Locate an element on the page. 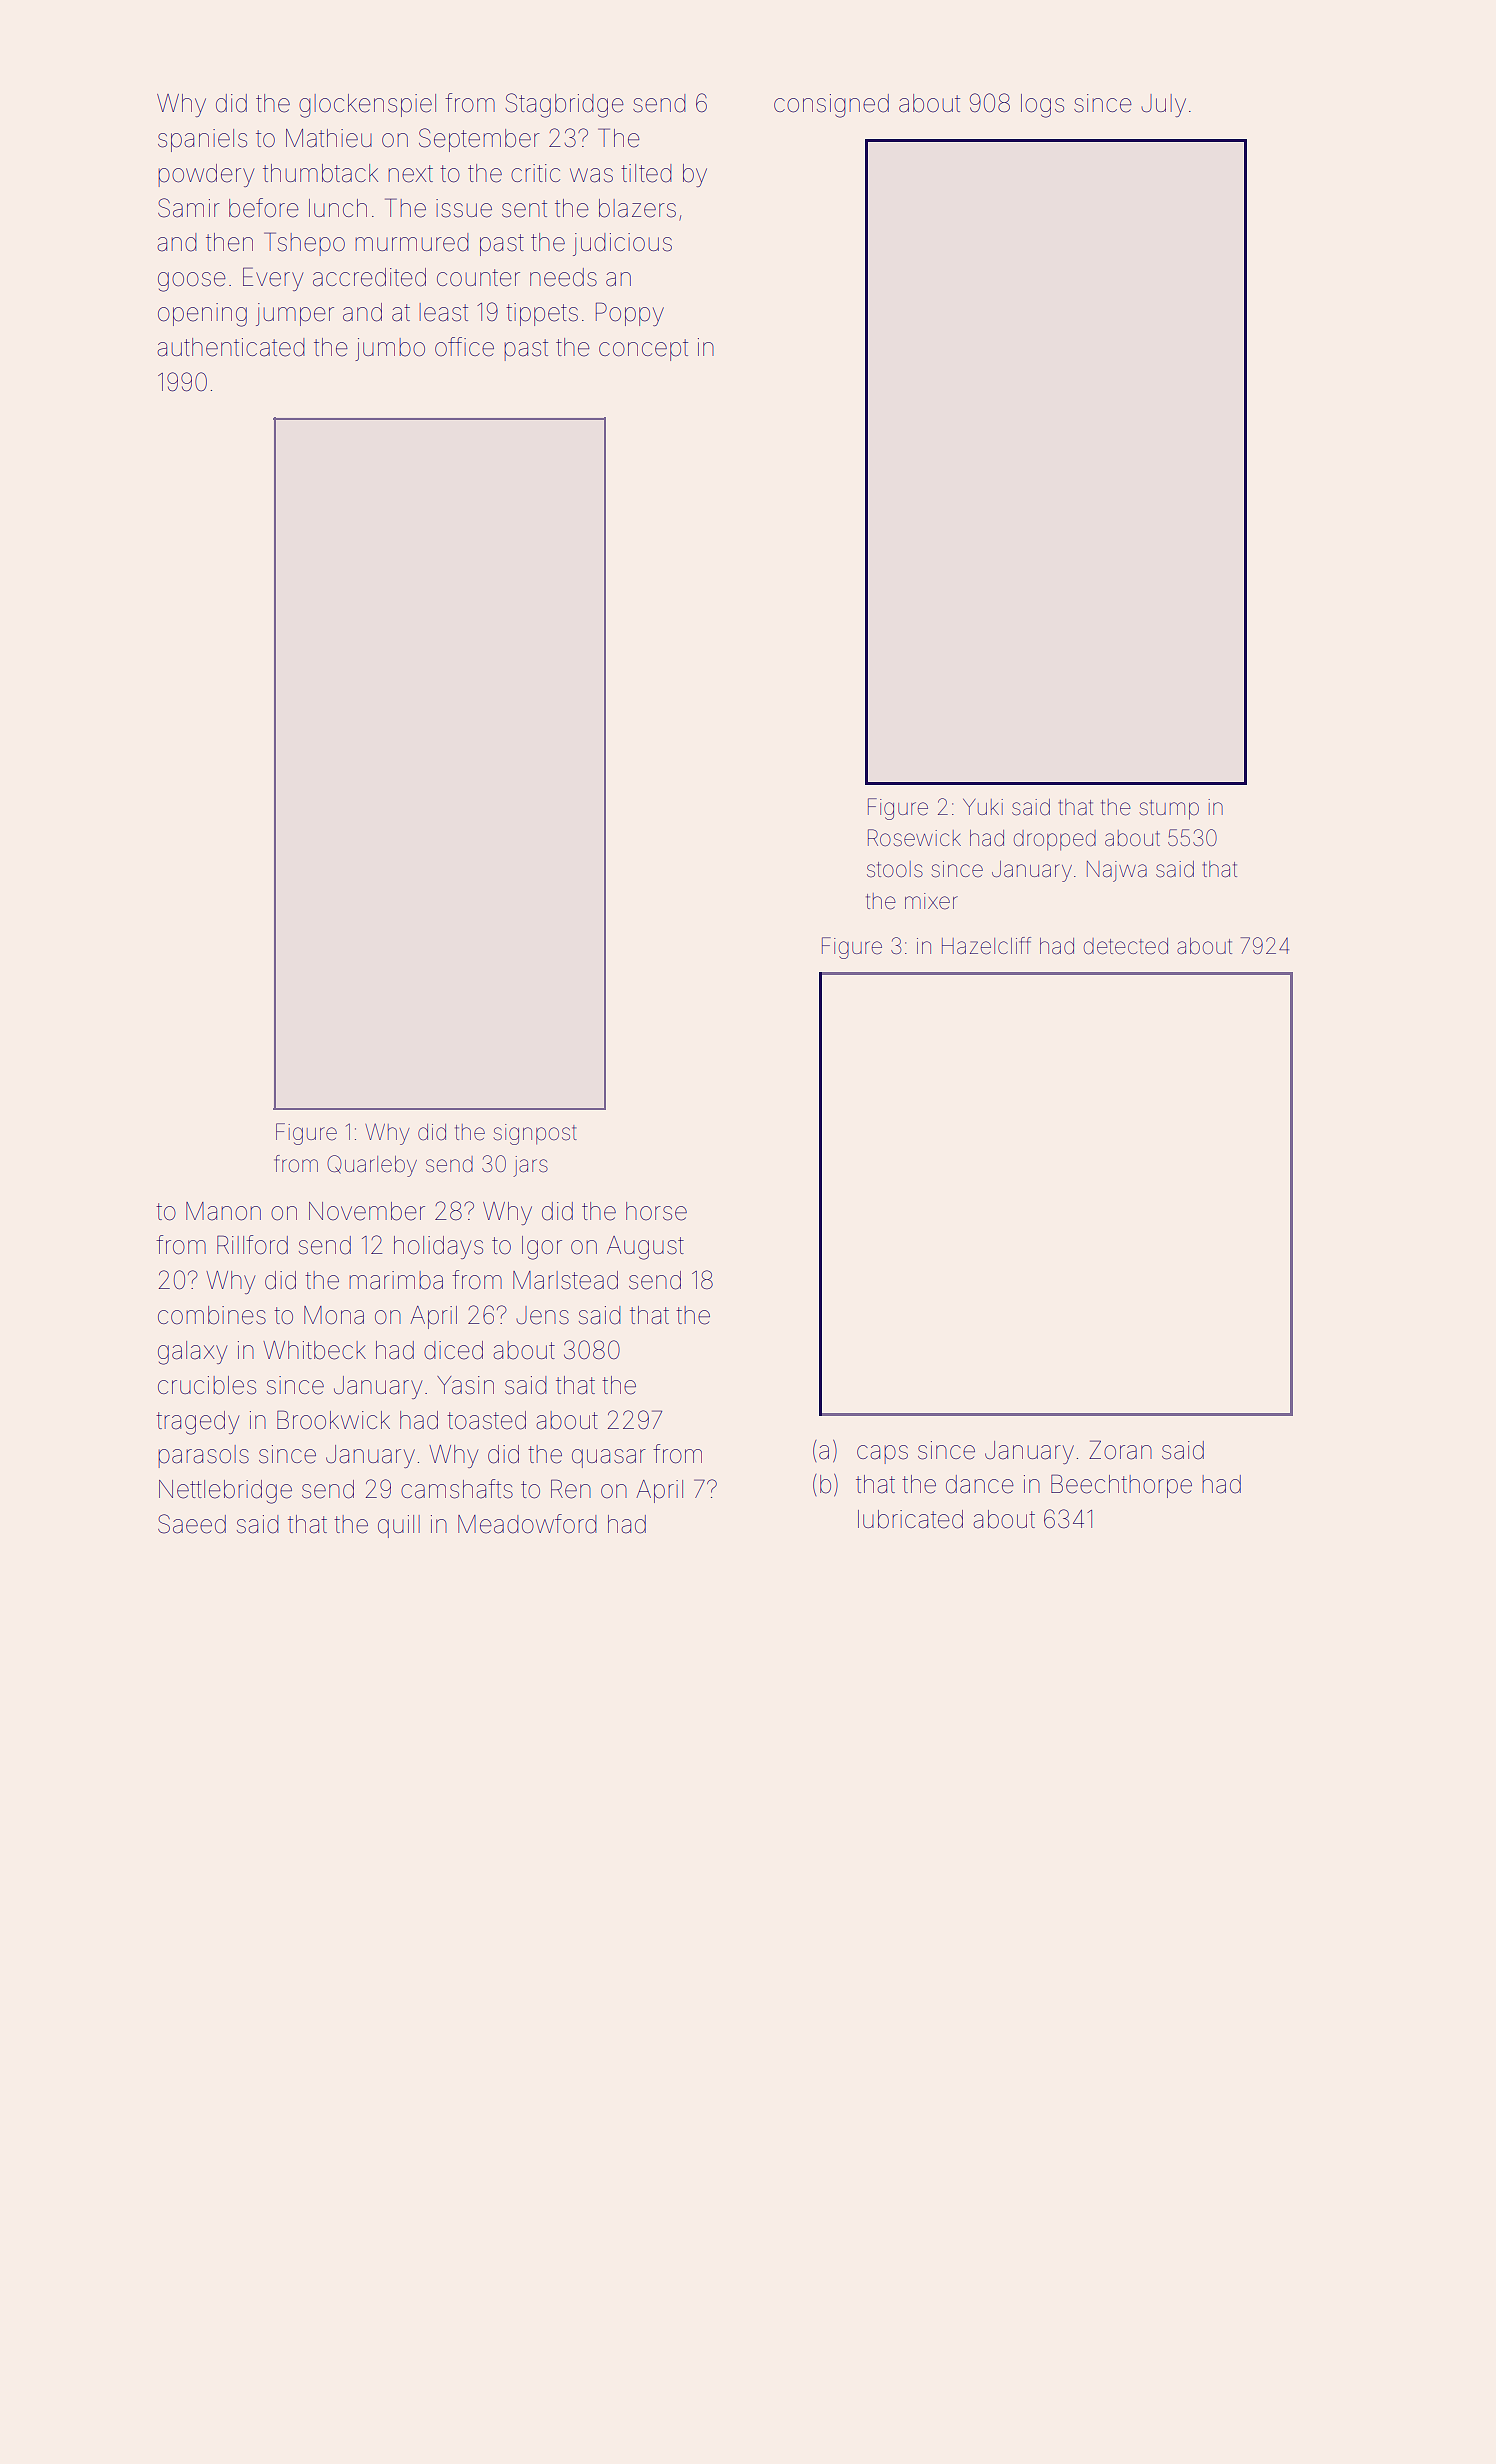 The height and width of the page is (2464, 1496). Zoran is located at coordinates (1120, 1450).
